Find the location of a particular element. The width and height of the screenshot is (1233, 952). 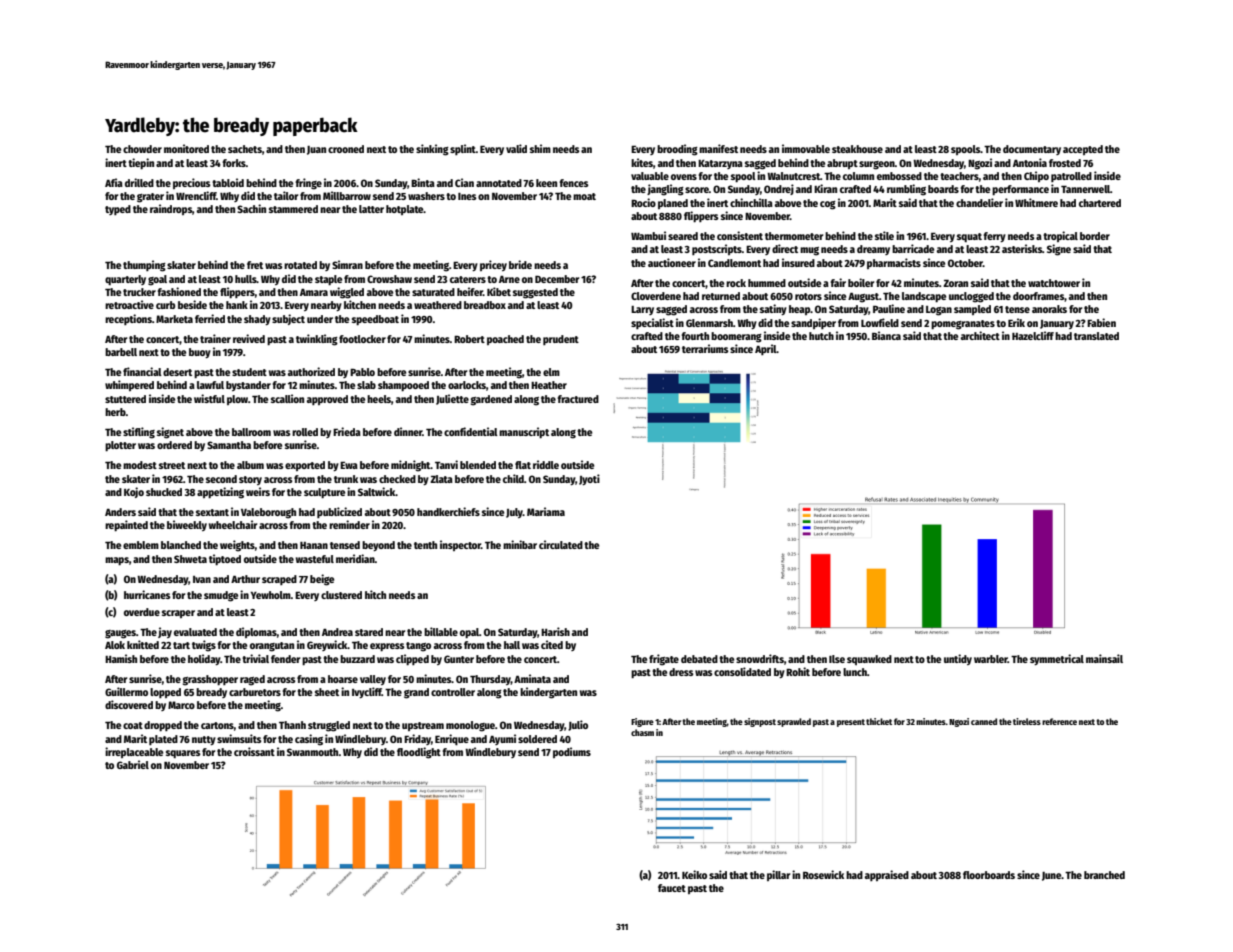

shim is located at coordinates (540, 148).
